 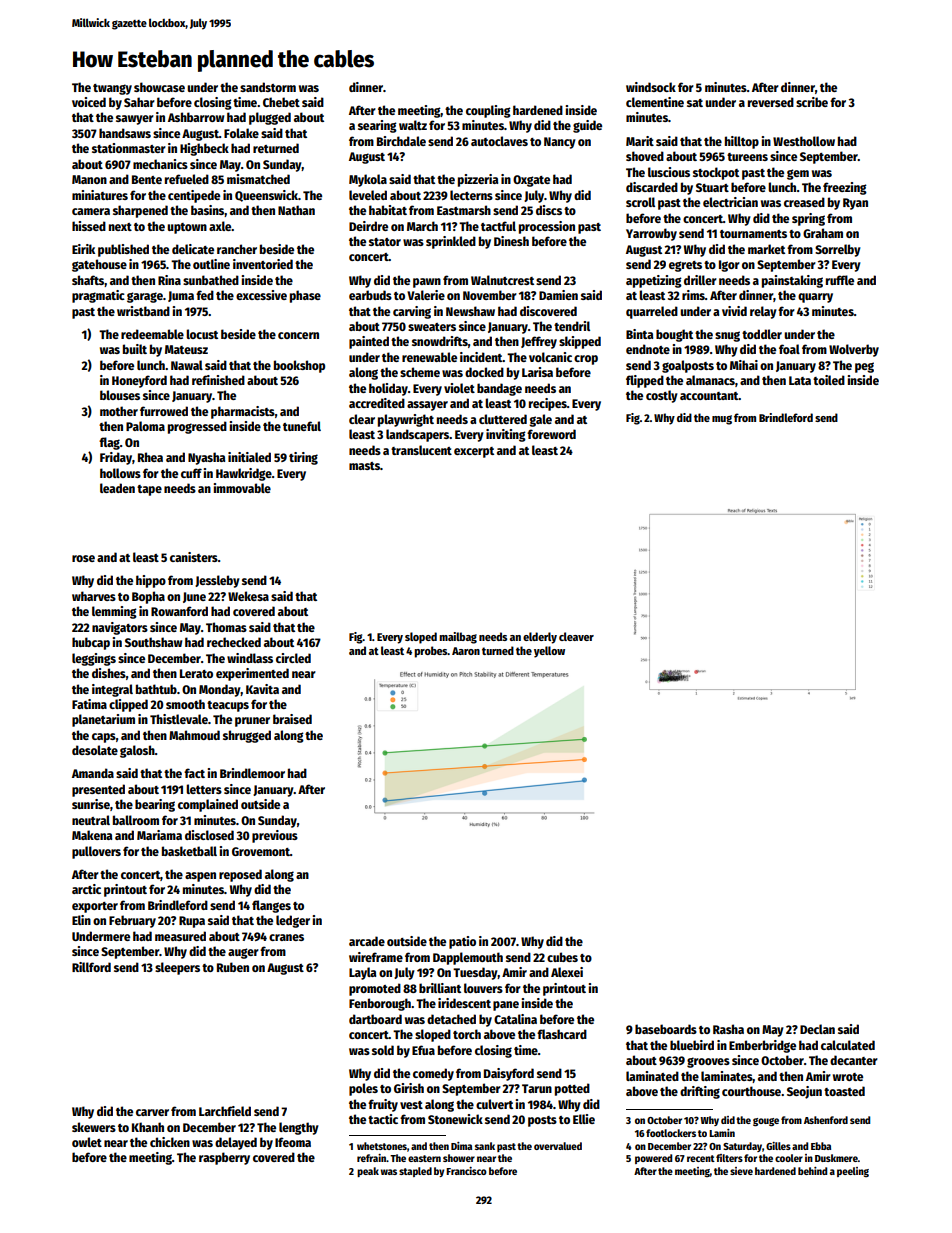 What do you see at coordinates (722, 420) in the screenshot?
I see `mug` at bounding box center [722, 420].
